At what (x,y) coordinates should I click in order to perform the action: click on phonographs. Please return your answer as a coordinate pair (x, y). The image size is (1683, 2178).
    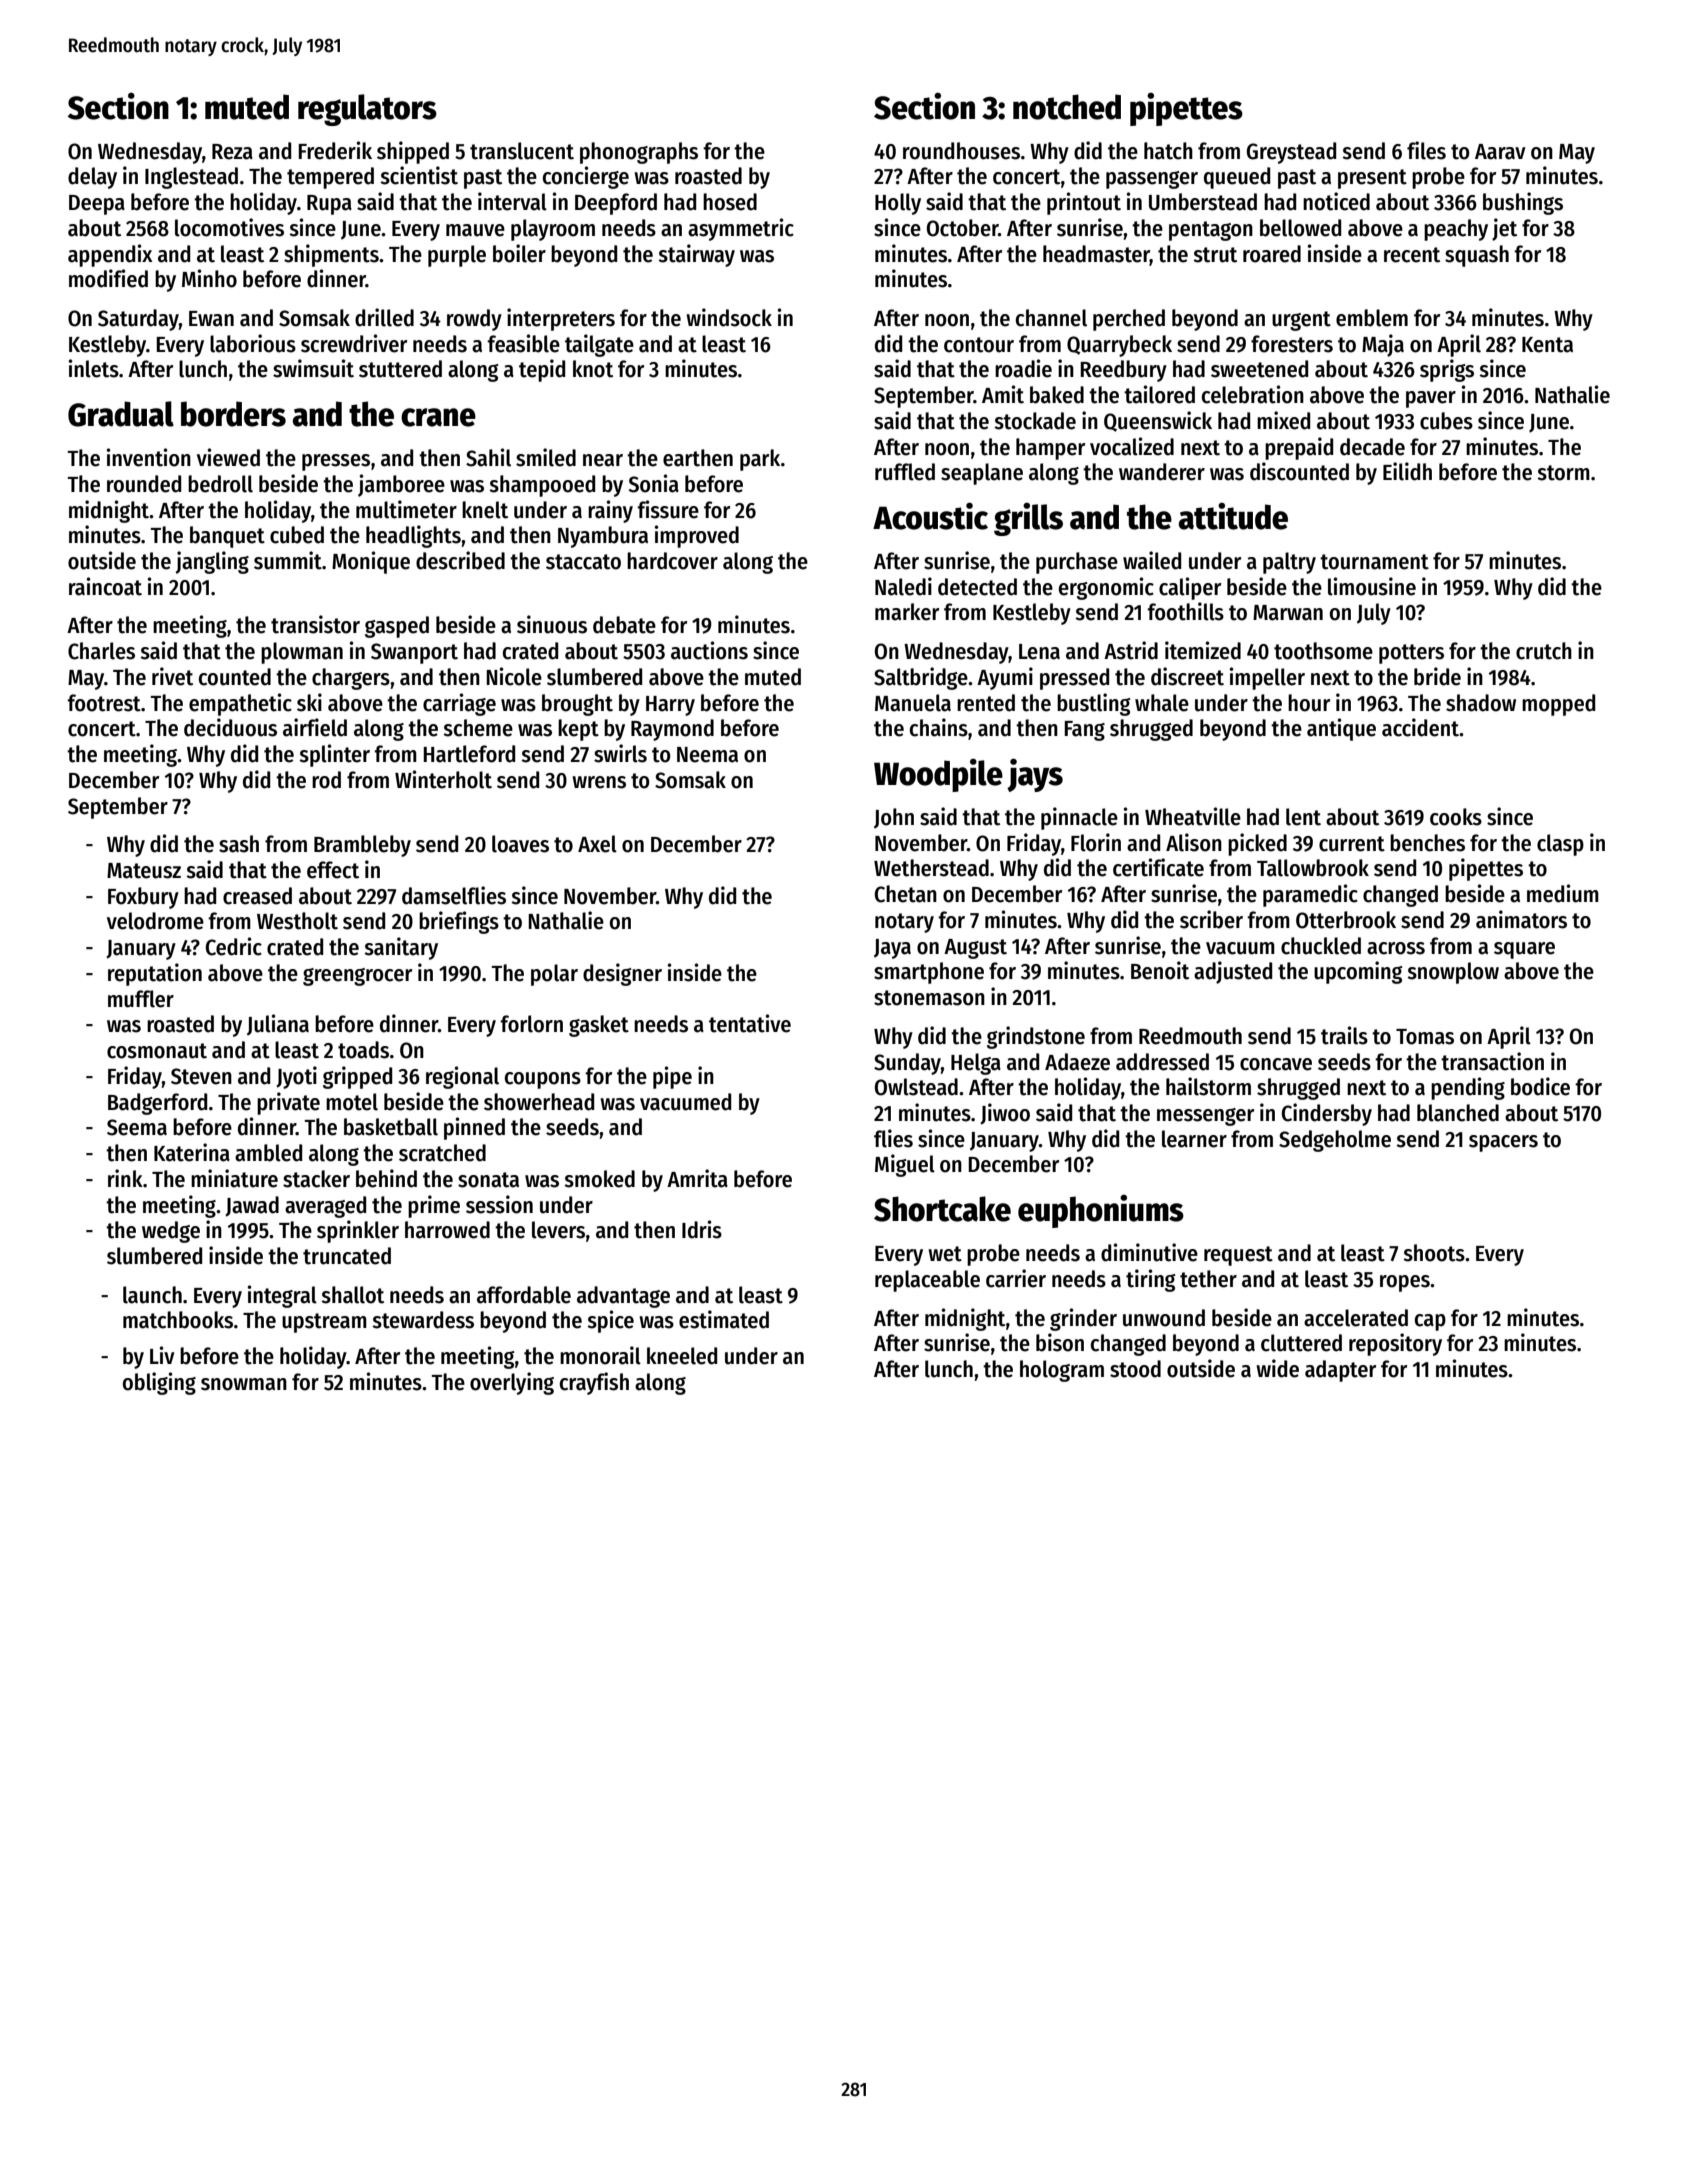
    Looking at the image, I should click on (639, 153).
